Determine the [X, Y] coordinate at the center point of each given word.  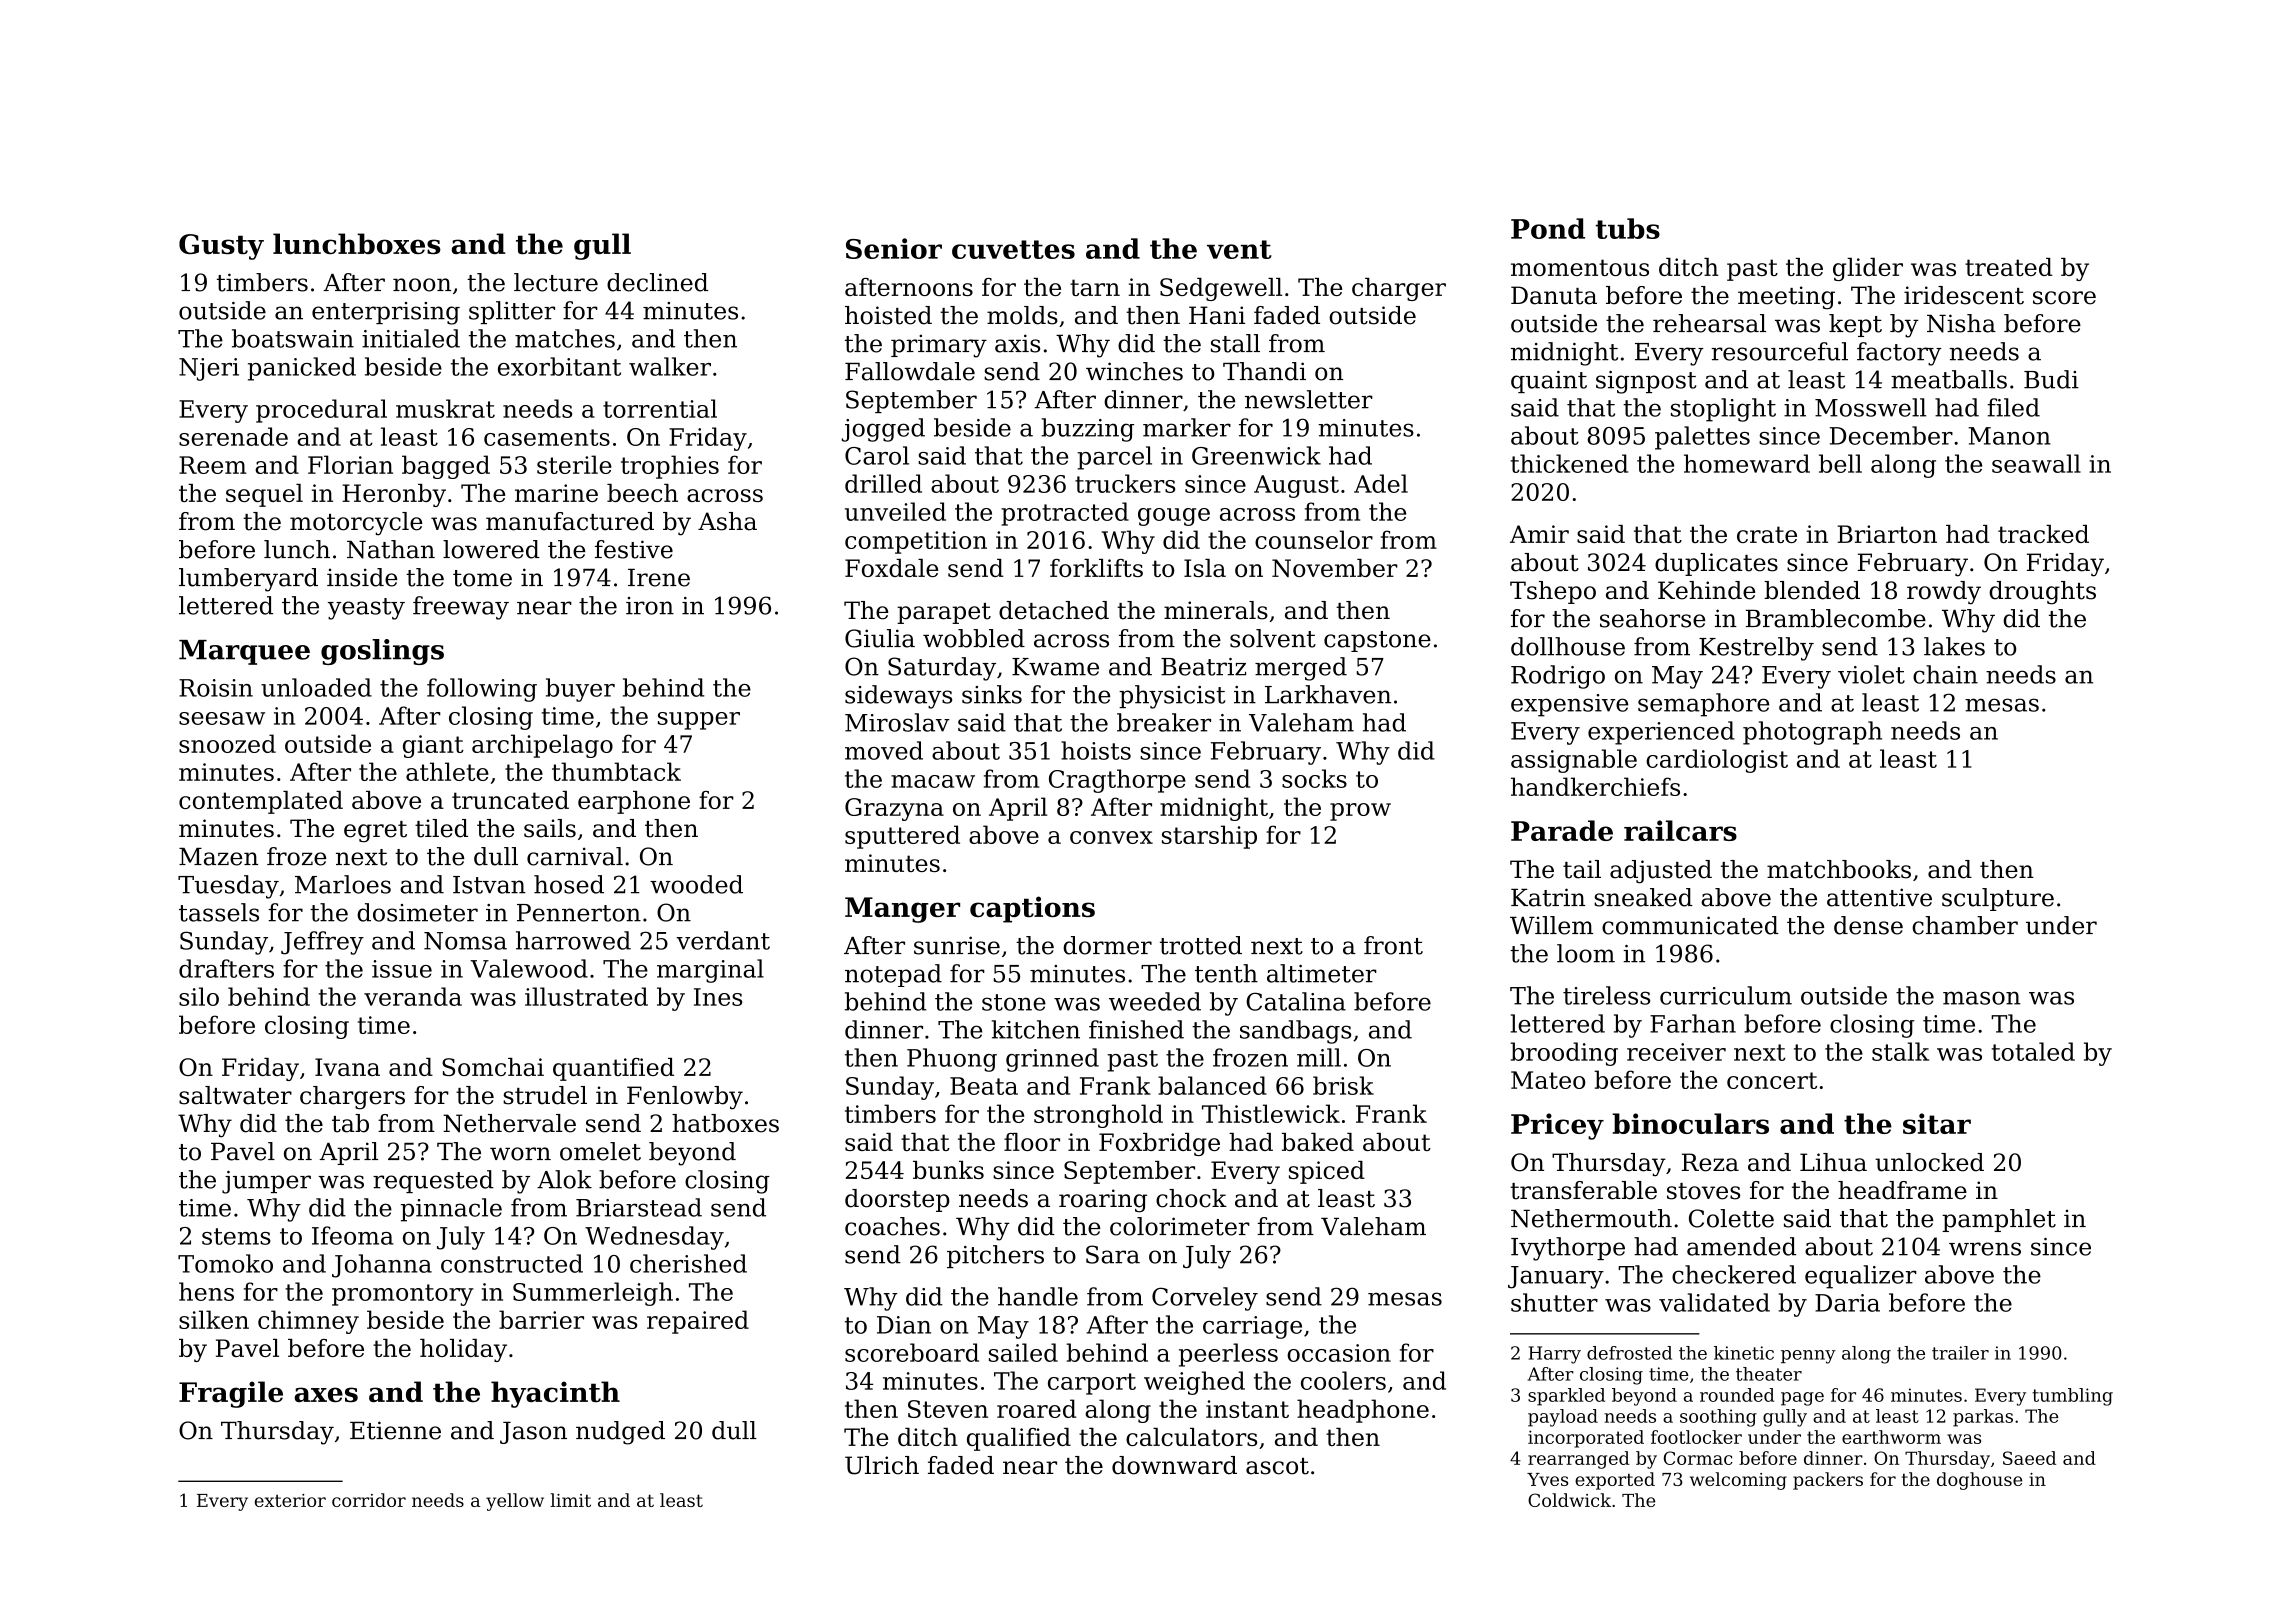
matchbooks [1839, 869]
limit [570, 1500]
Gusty [221, 247]
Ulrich [882, 1465]
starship [1209, 837]
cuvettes [1013, 249]
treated [2009, 267]
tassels [219, 912]
